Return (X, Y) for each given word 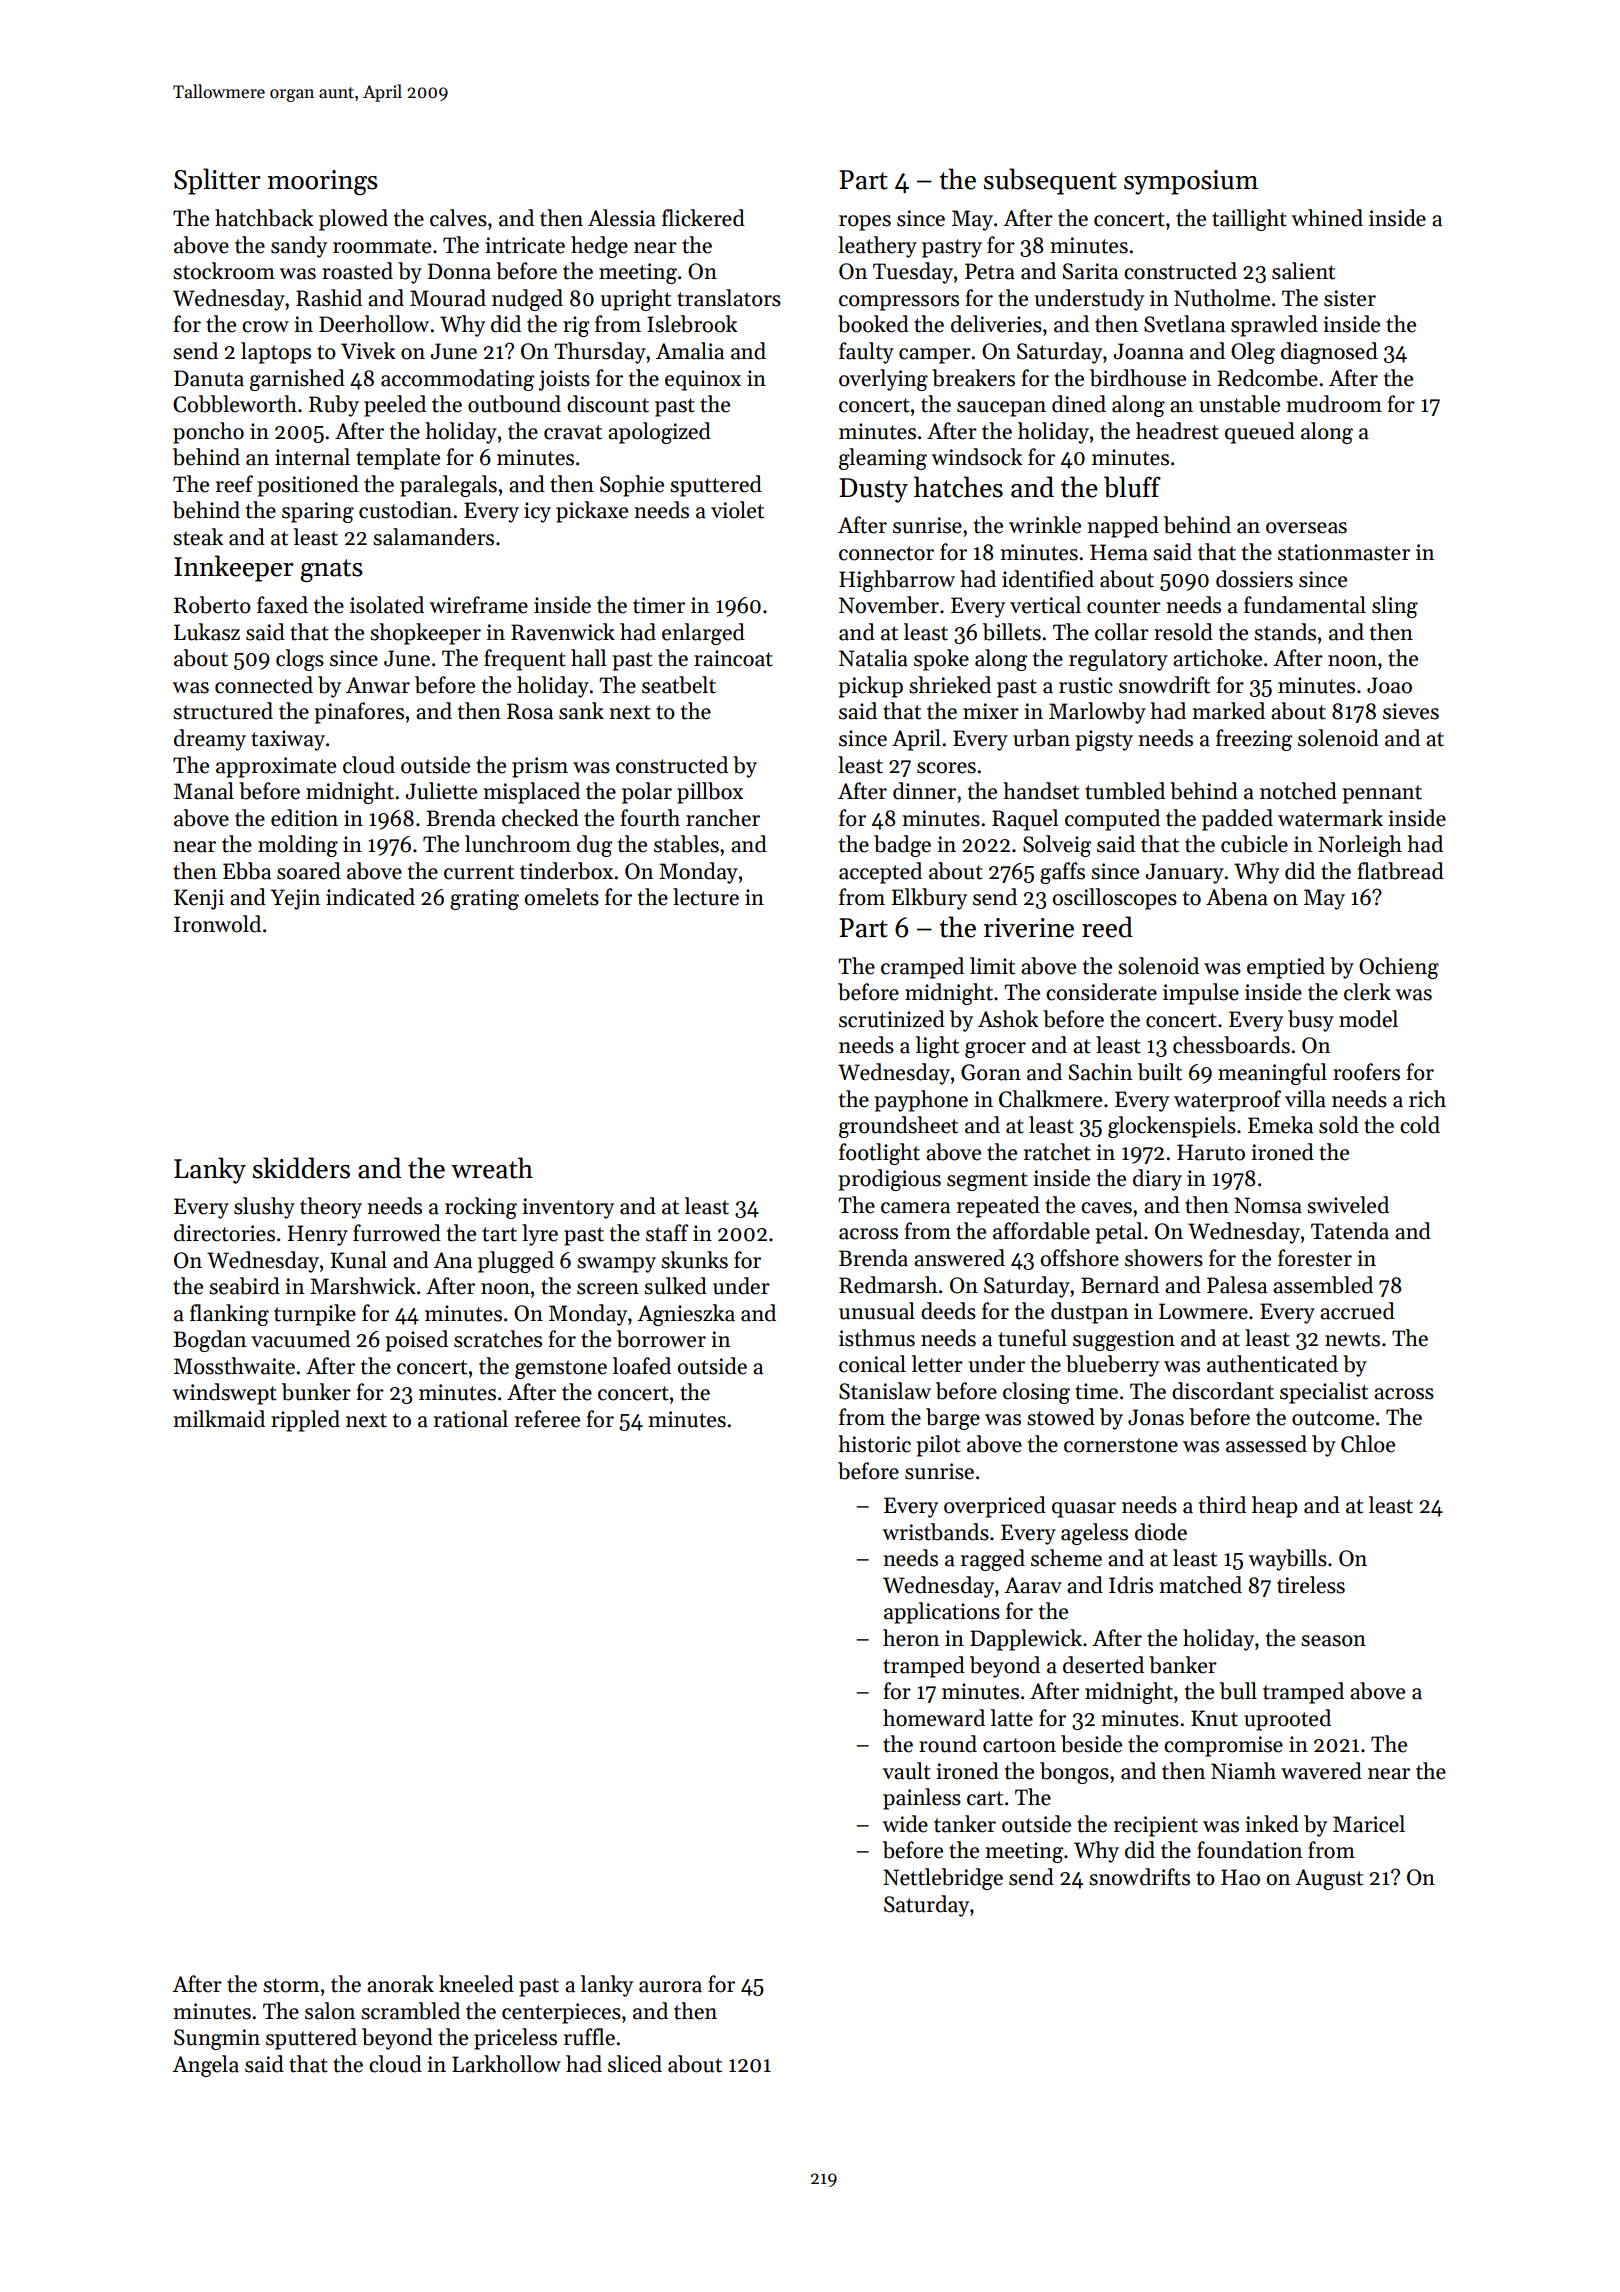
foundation (1249, 1850)
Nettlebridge (943, 1879)
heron (911, 1638)
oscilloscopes (1114, 899)
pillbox (710, 793)
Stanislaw (885, 1391)
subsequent (1050, 181)
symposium (1191, 182)
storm (291, 1985)
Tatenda (1350, 1231)
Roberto (212, 605)
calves (458, 218)
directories (224, 1233)
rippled (305, 1421)
